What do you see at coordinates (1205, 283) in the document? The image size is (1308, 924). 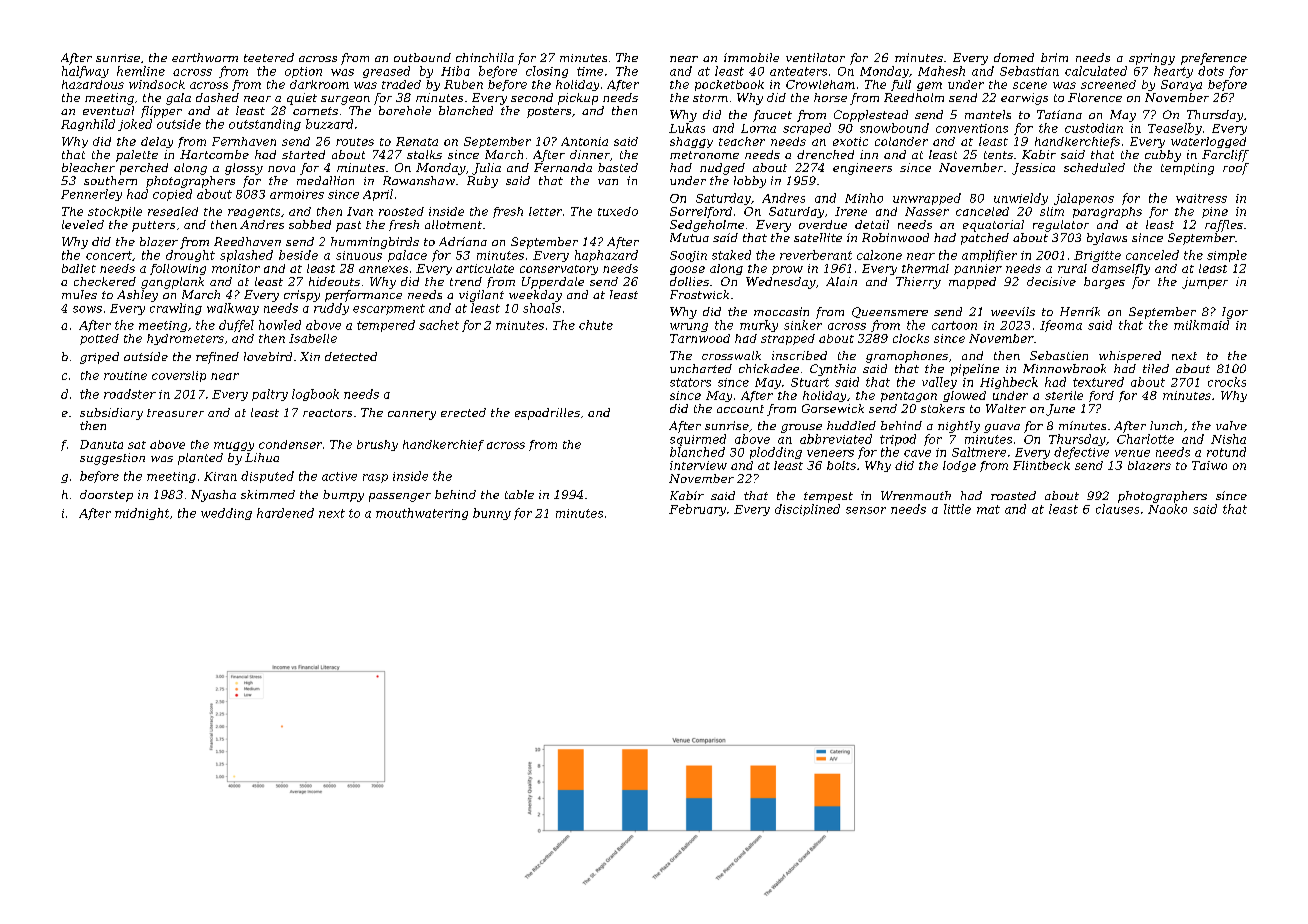 I see `jumper` at bounding box center [1205, 283].
